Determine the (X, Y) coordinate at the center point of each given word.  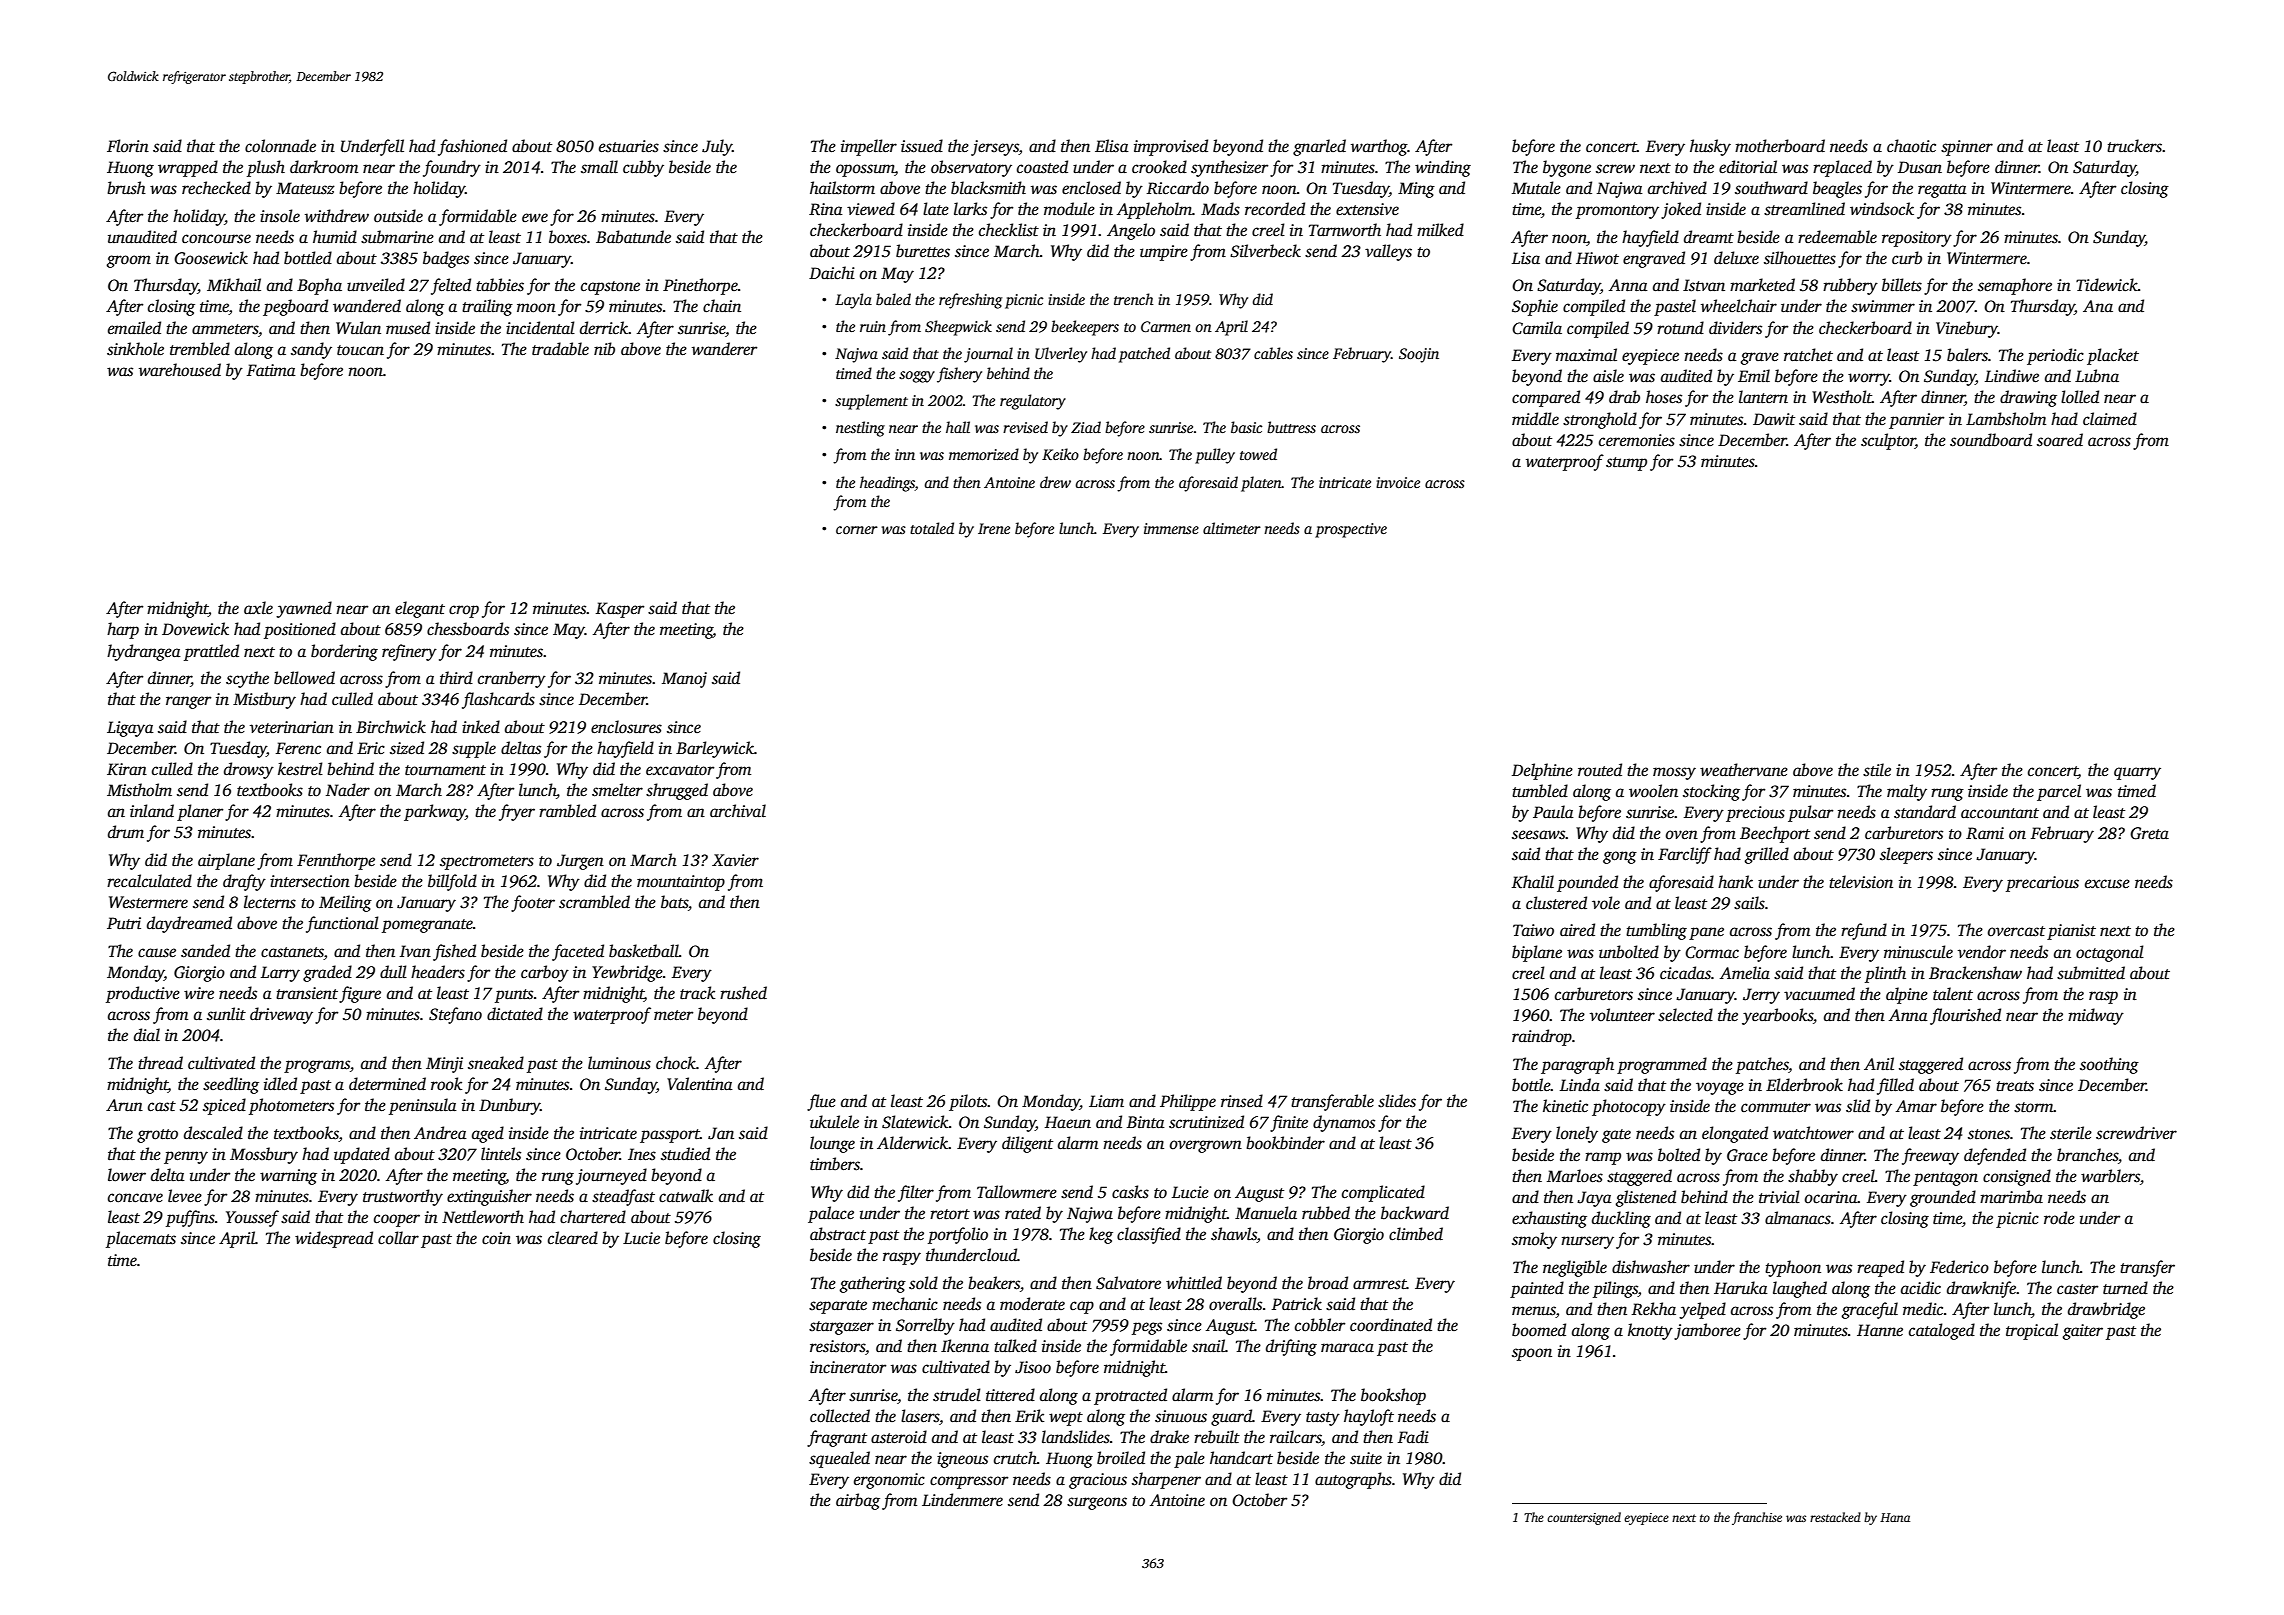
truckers (2134, 146)
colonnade (280, 146)
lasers (920, 1417)
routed (1600, 770)
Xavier (735, 860)
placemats (141, 1239)
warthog (1379, 147)
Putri (124, 923)
